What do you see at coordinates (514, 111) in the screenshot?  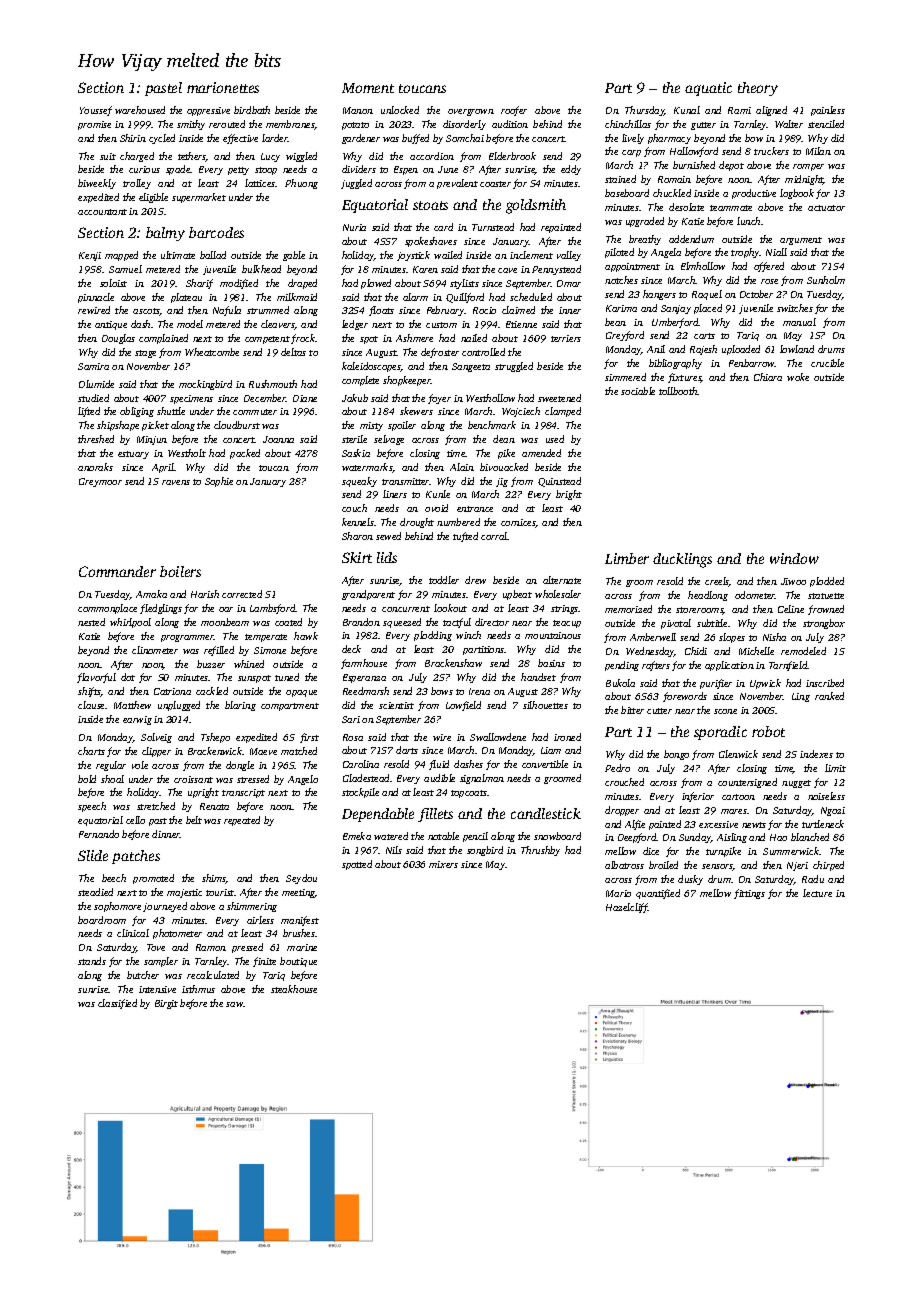 I see `roofer` at bounding box center [514, 111].
